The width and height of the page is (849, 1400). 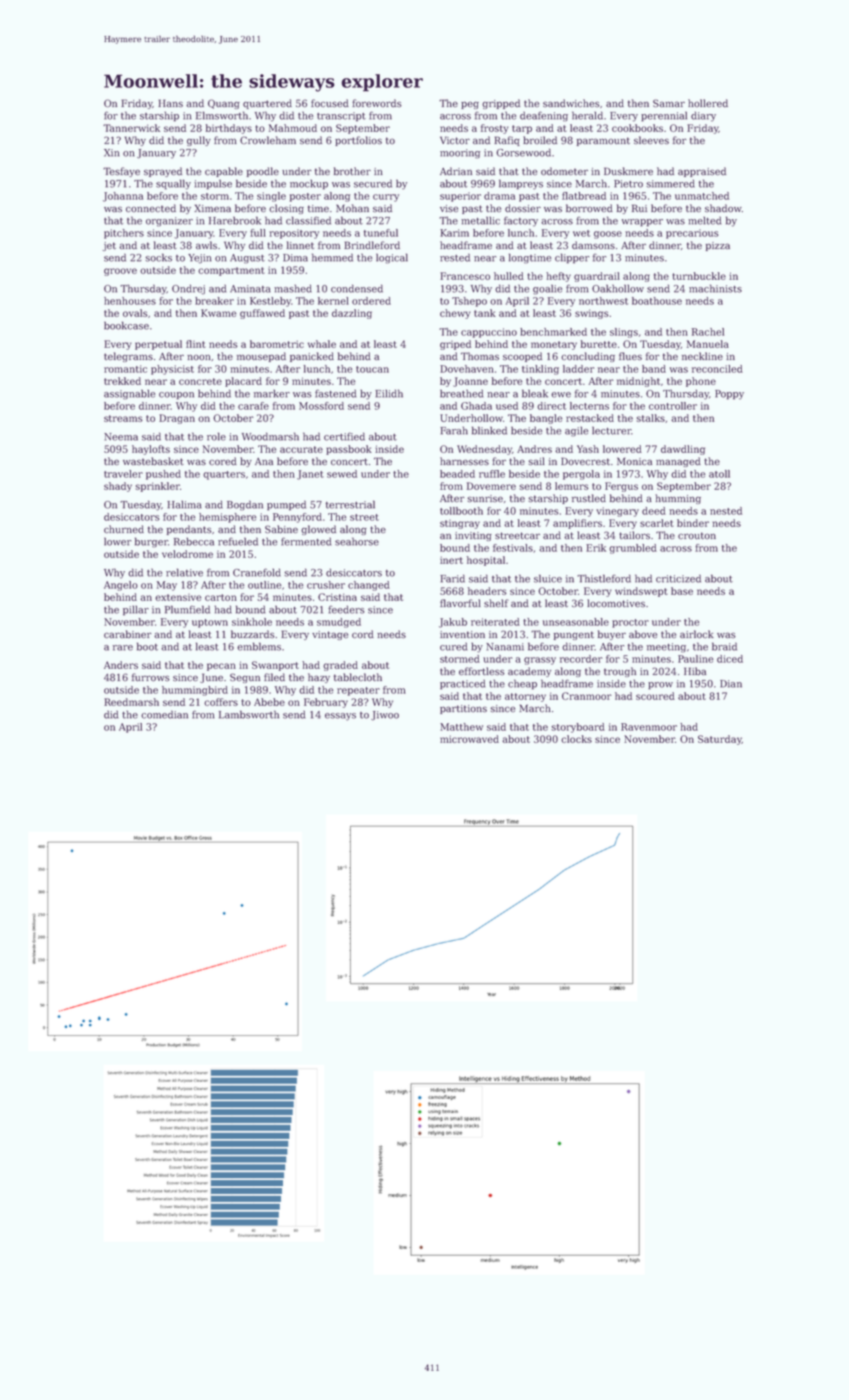 What do you see at coordinates (499, 196) in the page?
I see `drama` at bounding box center [499, 196].
